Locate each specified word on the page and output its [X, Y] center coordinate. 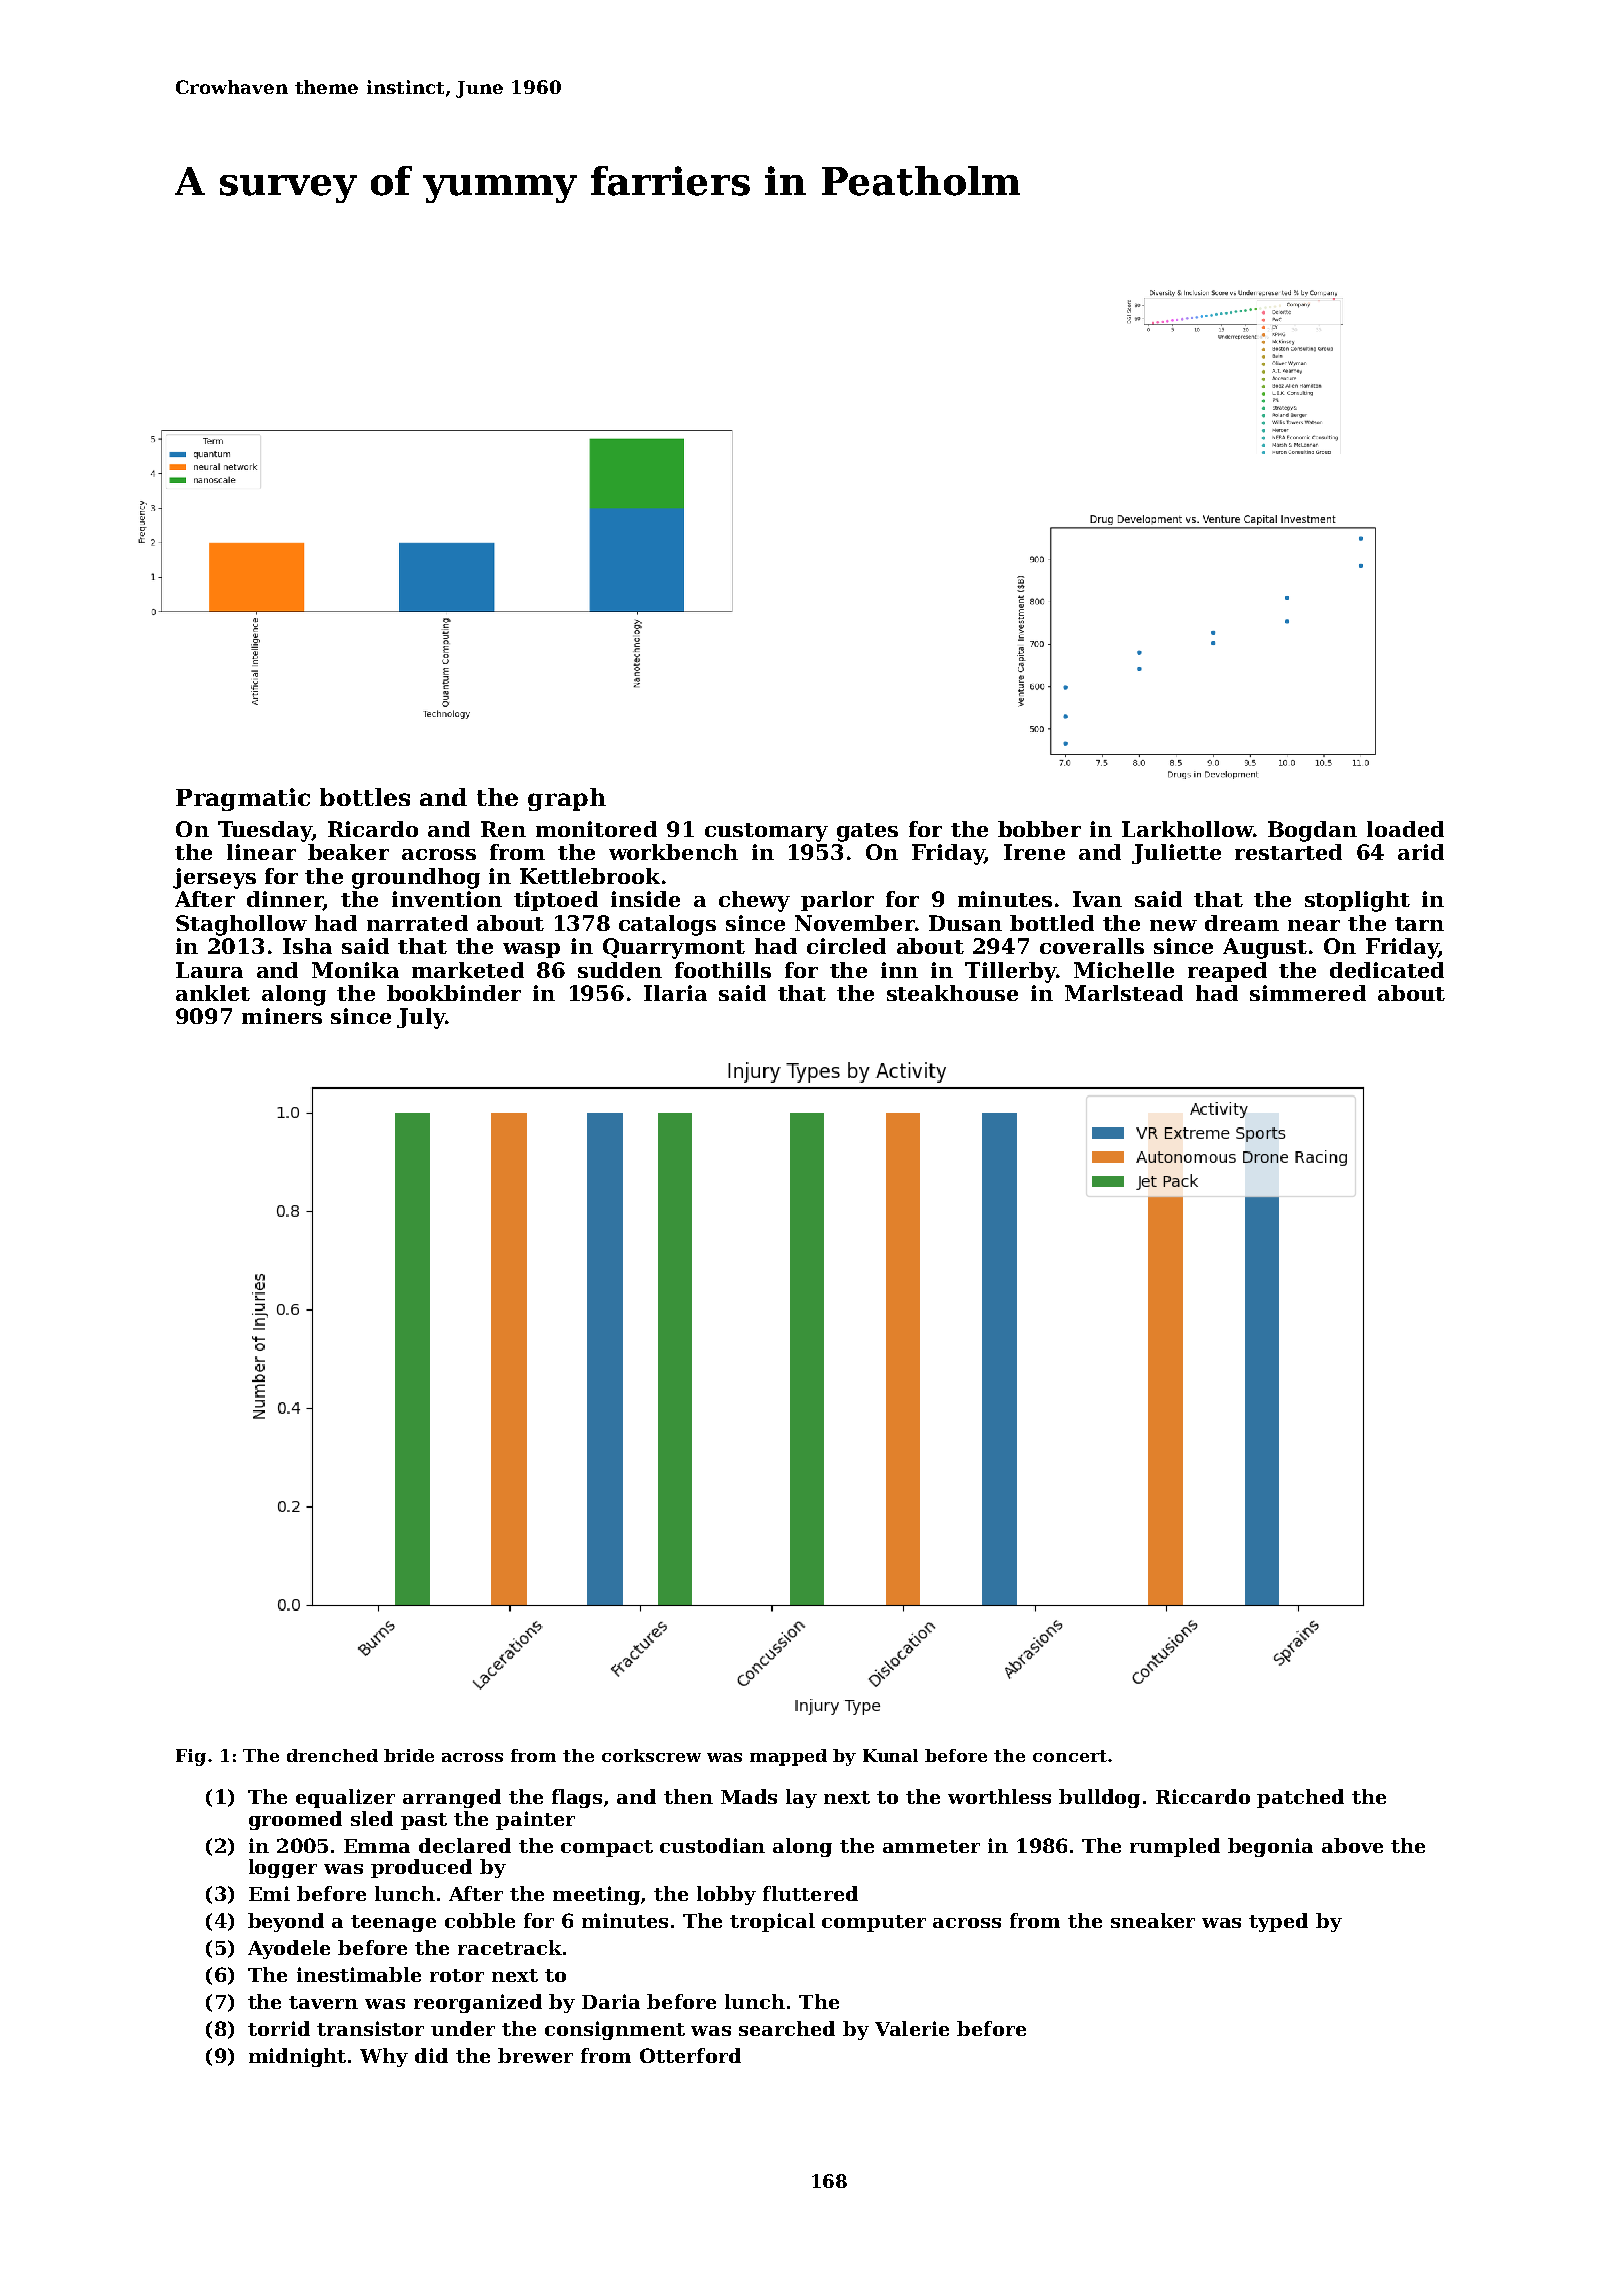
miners [282, 1016]
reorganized [478, 2003]
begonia [1270, 1847]
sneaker [1153, 1920]
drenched [332, 1755]
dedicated [1387, 970]
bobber [1039, 829]
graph [567, 799]
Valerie [912, 2028]
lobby [726, 1895]
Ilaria [675, 993]
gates [867, 832]
